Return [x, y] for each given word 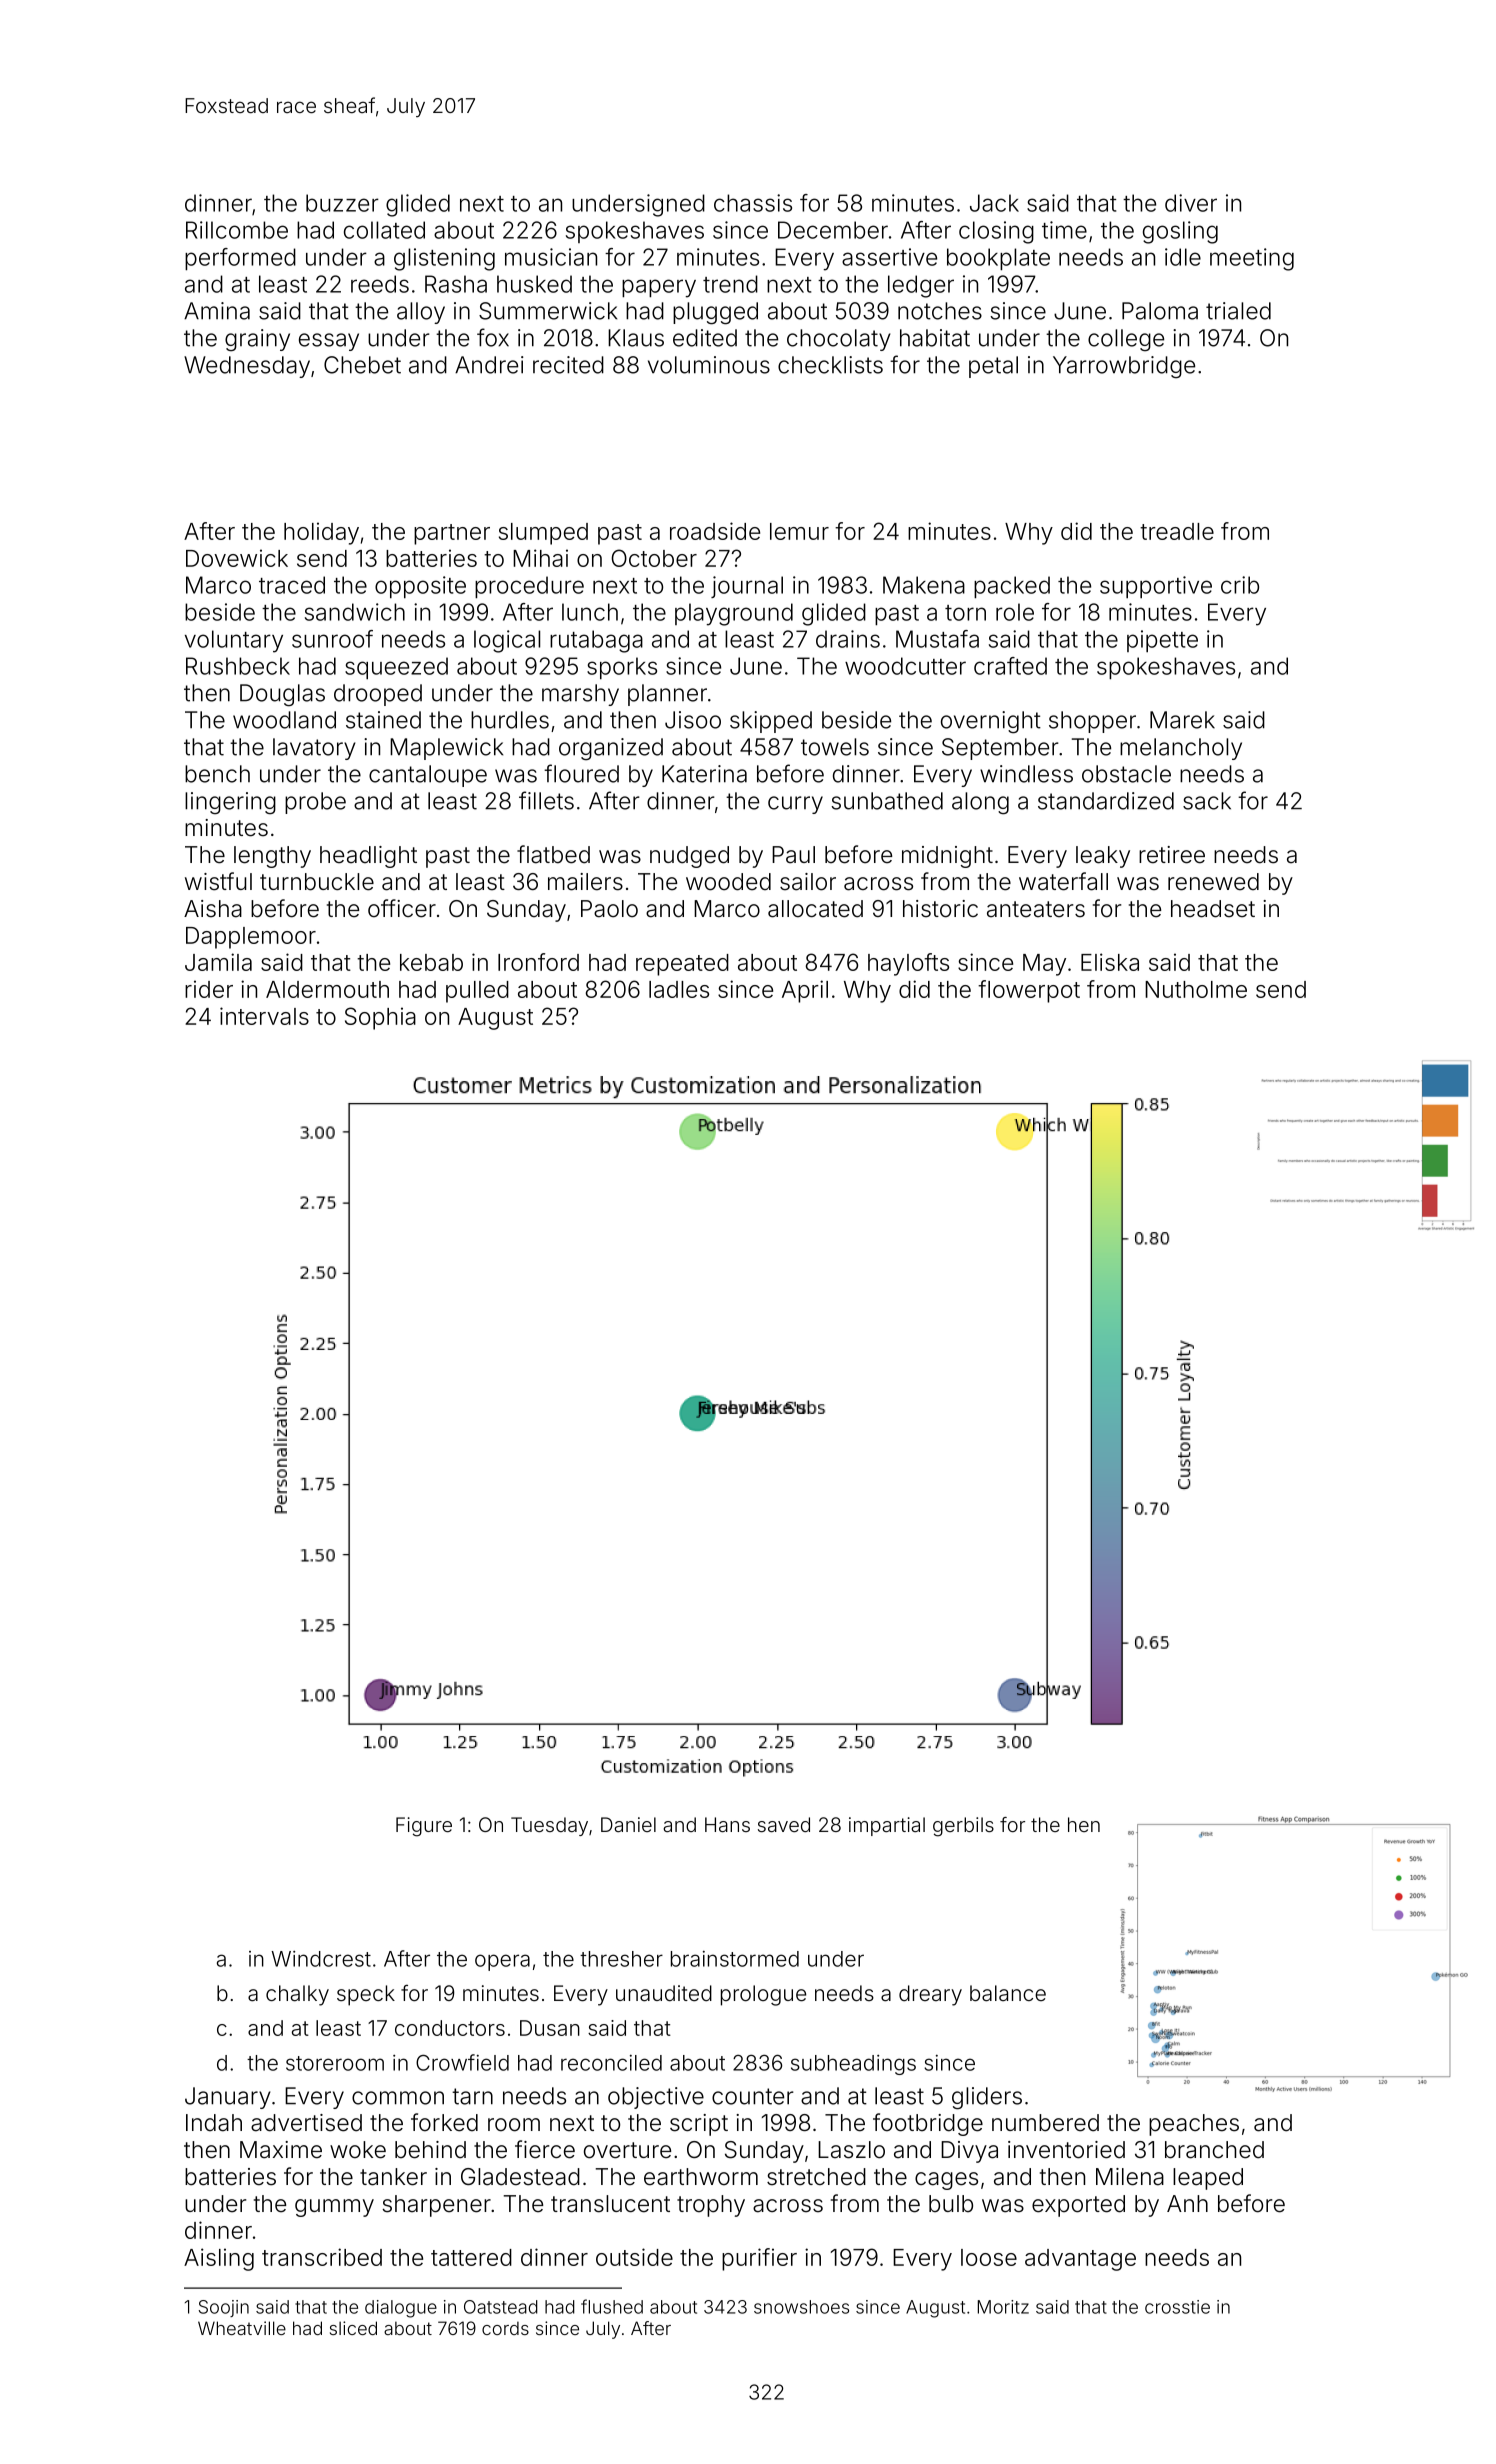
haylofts [908, 964]
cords [505, 2328]
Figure [424, 1827]
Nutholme [1196, 989]
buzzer [342, 203]
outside [634, 2257]
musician [551, 257]
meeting [1252, 259]
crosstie [1177, 2307]
